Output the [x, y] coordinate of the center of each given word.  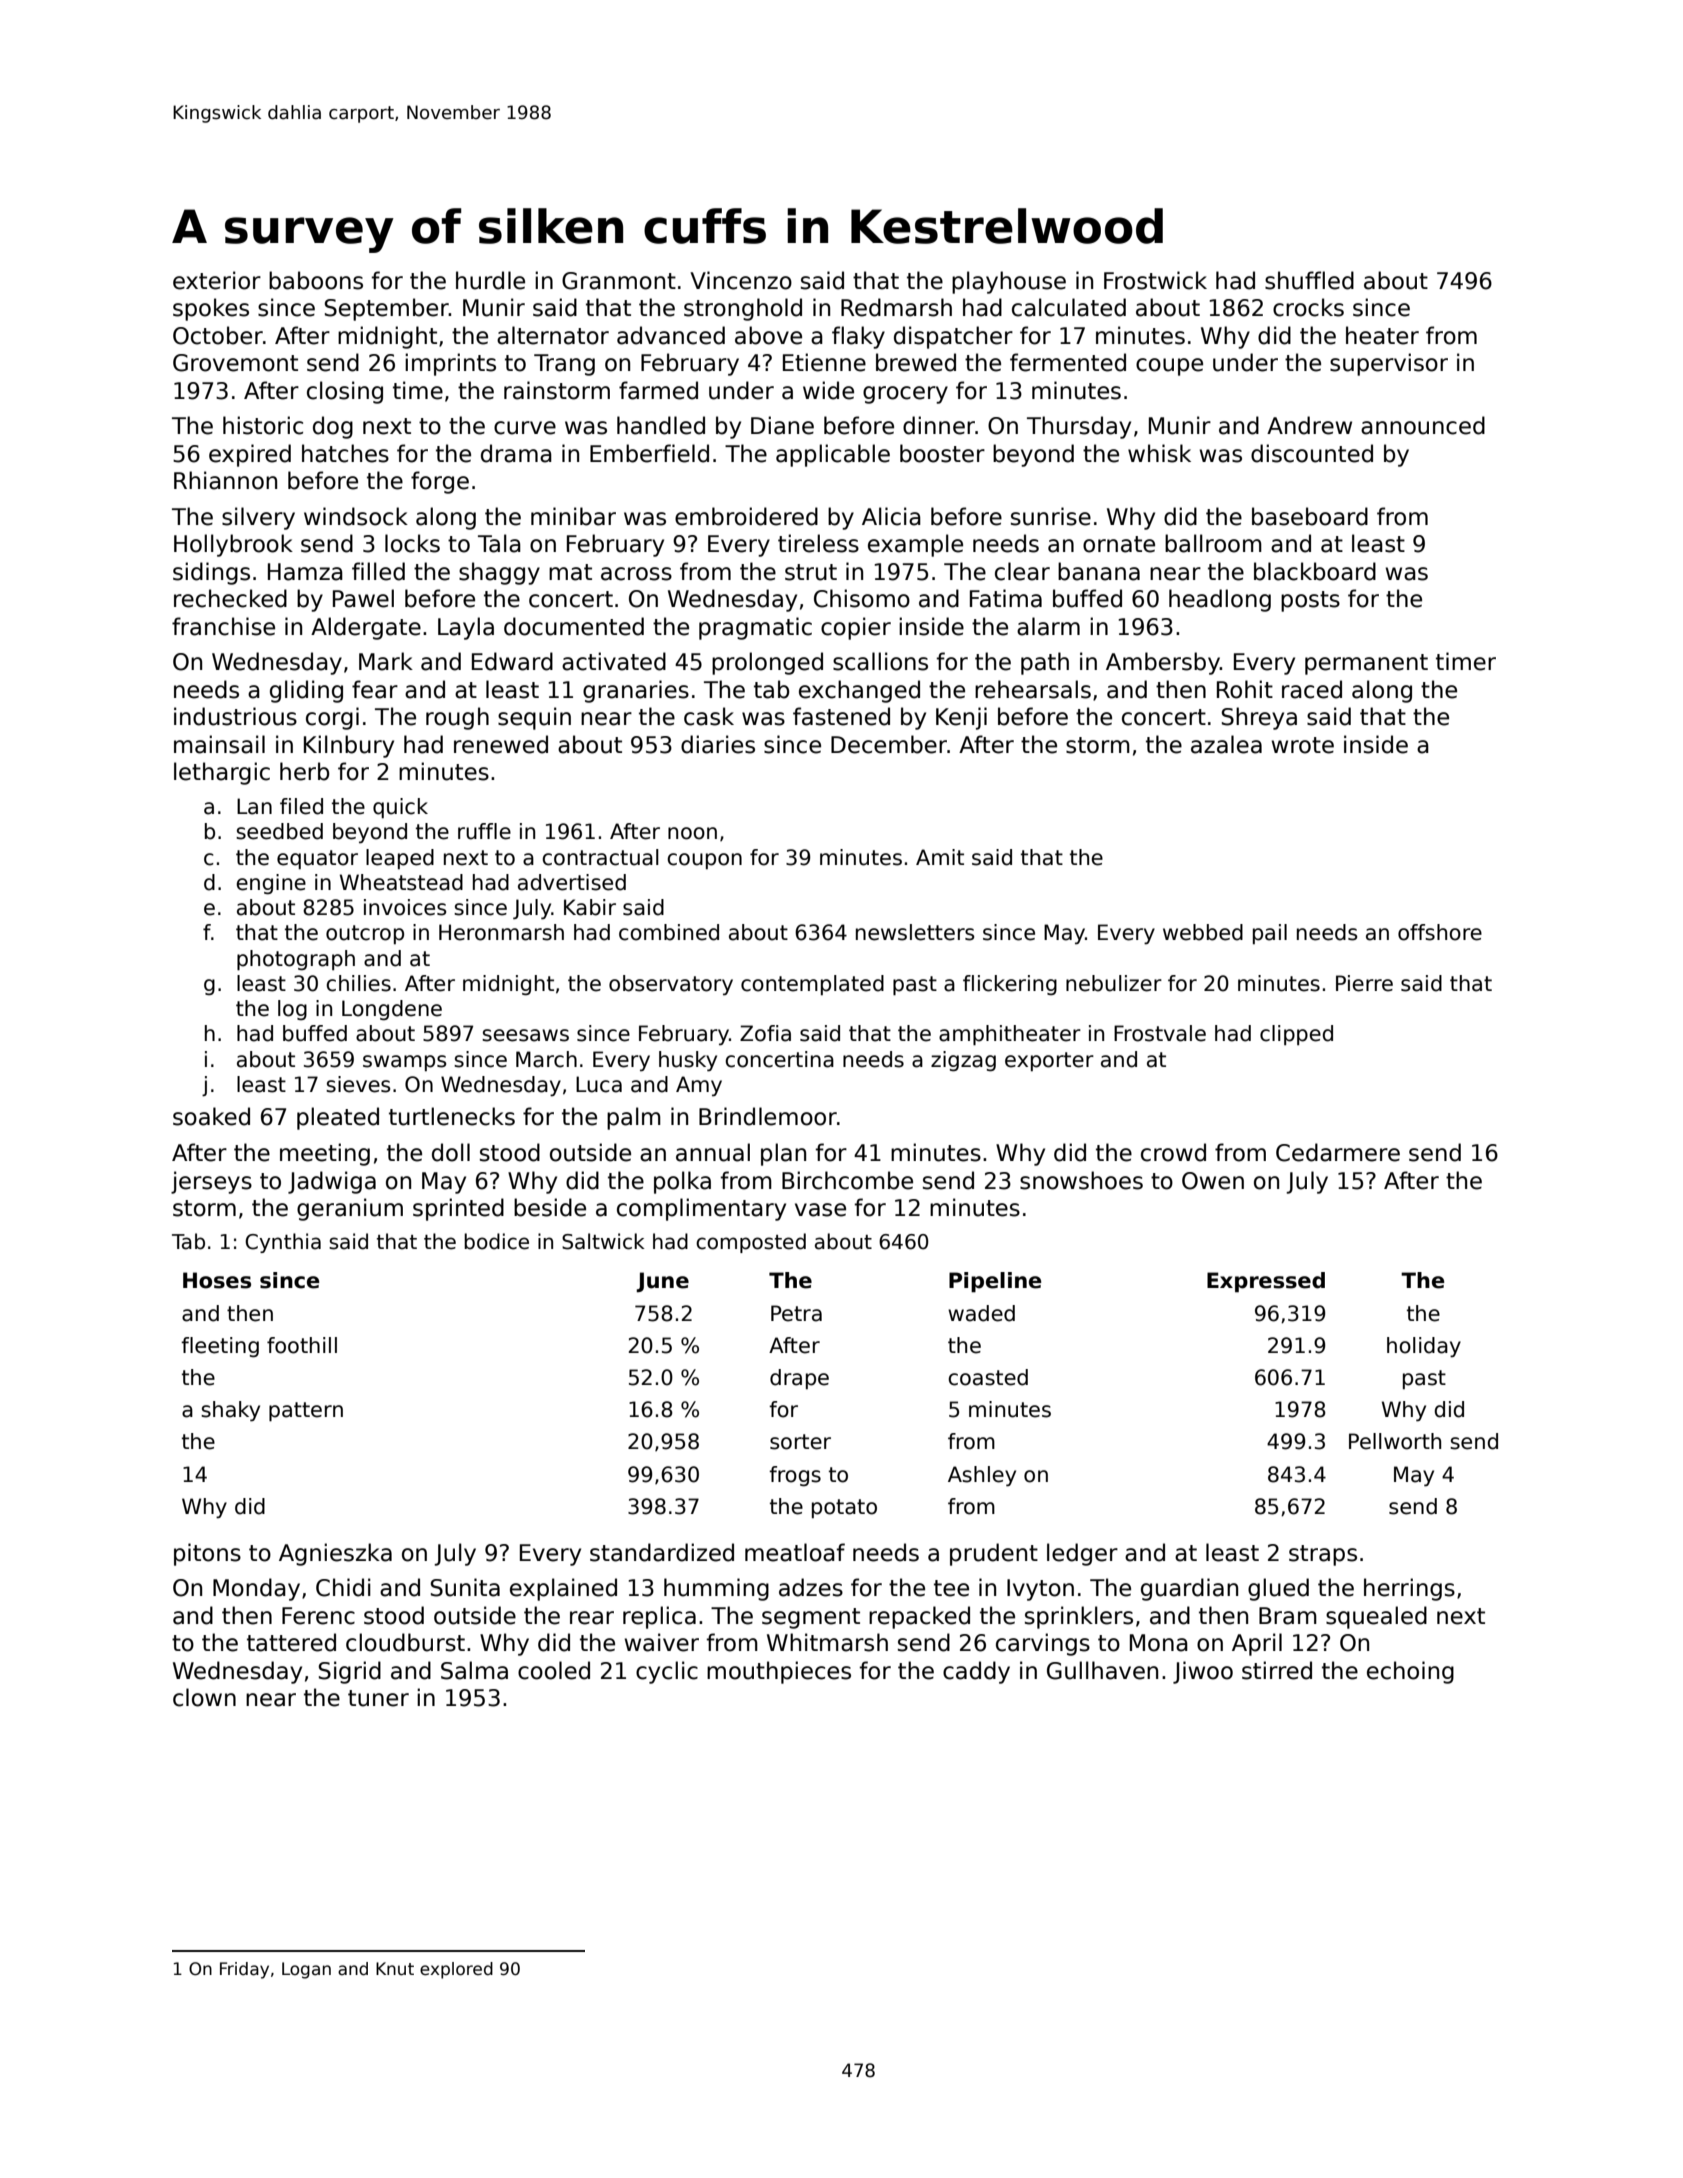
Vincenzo [741, 280]
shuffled [1309, 280]
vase [820, 1210]
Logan [306, 1970]
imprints [450, 364]
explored [456, 1970]
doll [451, 1152]
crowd [1173, 1152]
